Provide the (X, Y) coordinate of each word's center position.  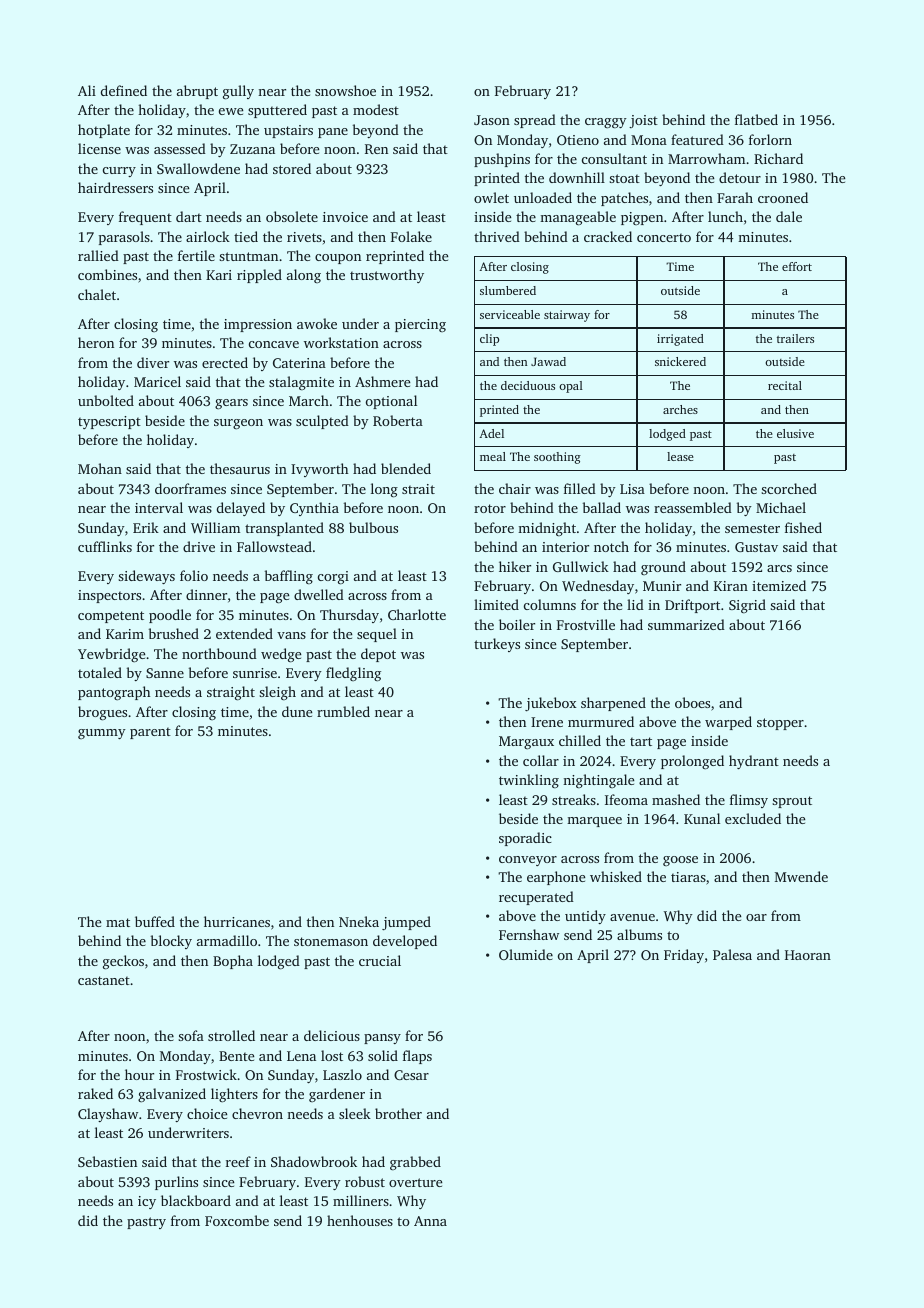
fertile (196, 255)
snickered (680, 361)
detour (740, 177)
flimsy (749, 801)
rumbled (343, 711)
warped (728, 723)
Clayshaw (108, 1115)
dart (189, 216)
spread (535, 121)
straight (231, 693)
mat (118, 922)
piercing (420, 325)
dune (297, 711)
